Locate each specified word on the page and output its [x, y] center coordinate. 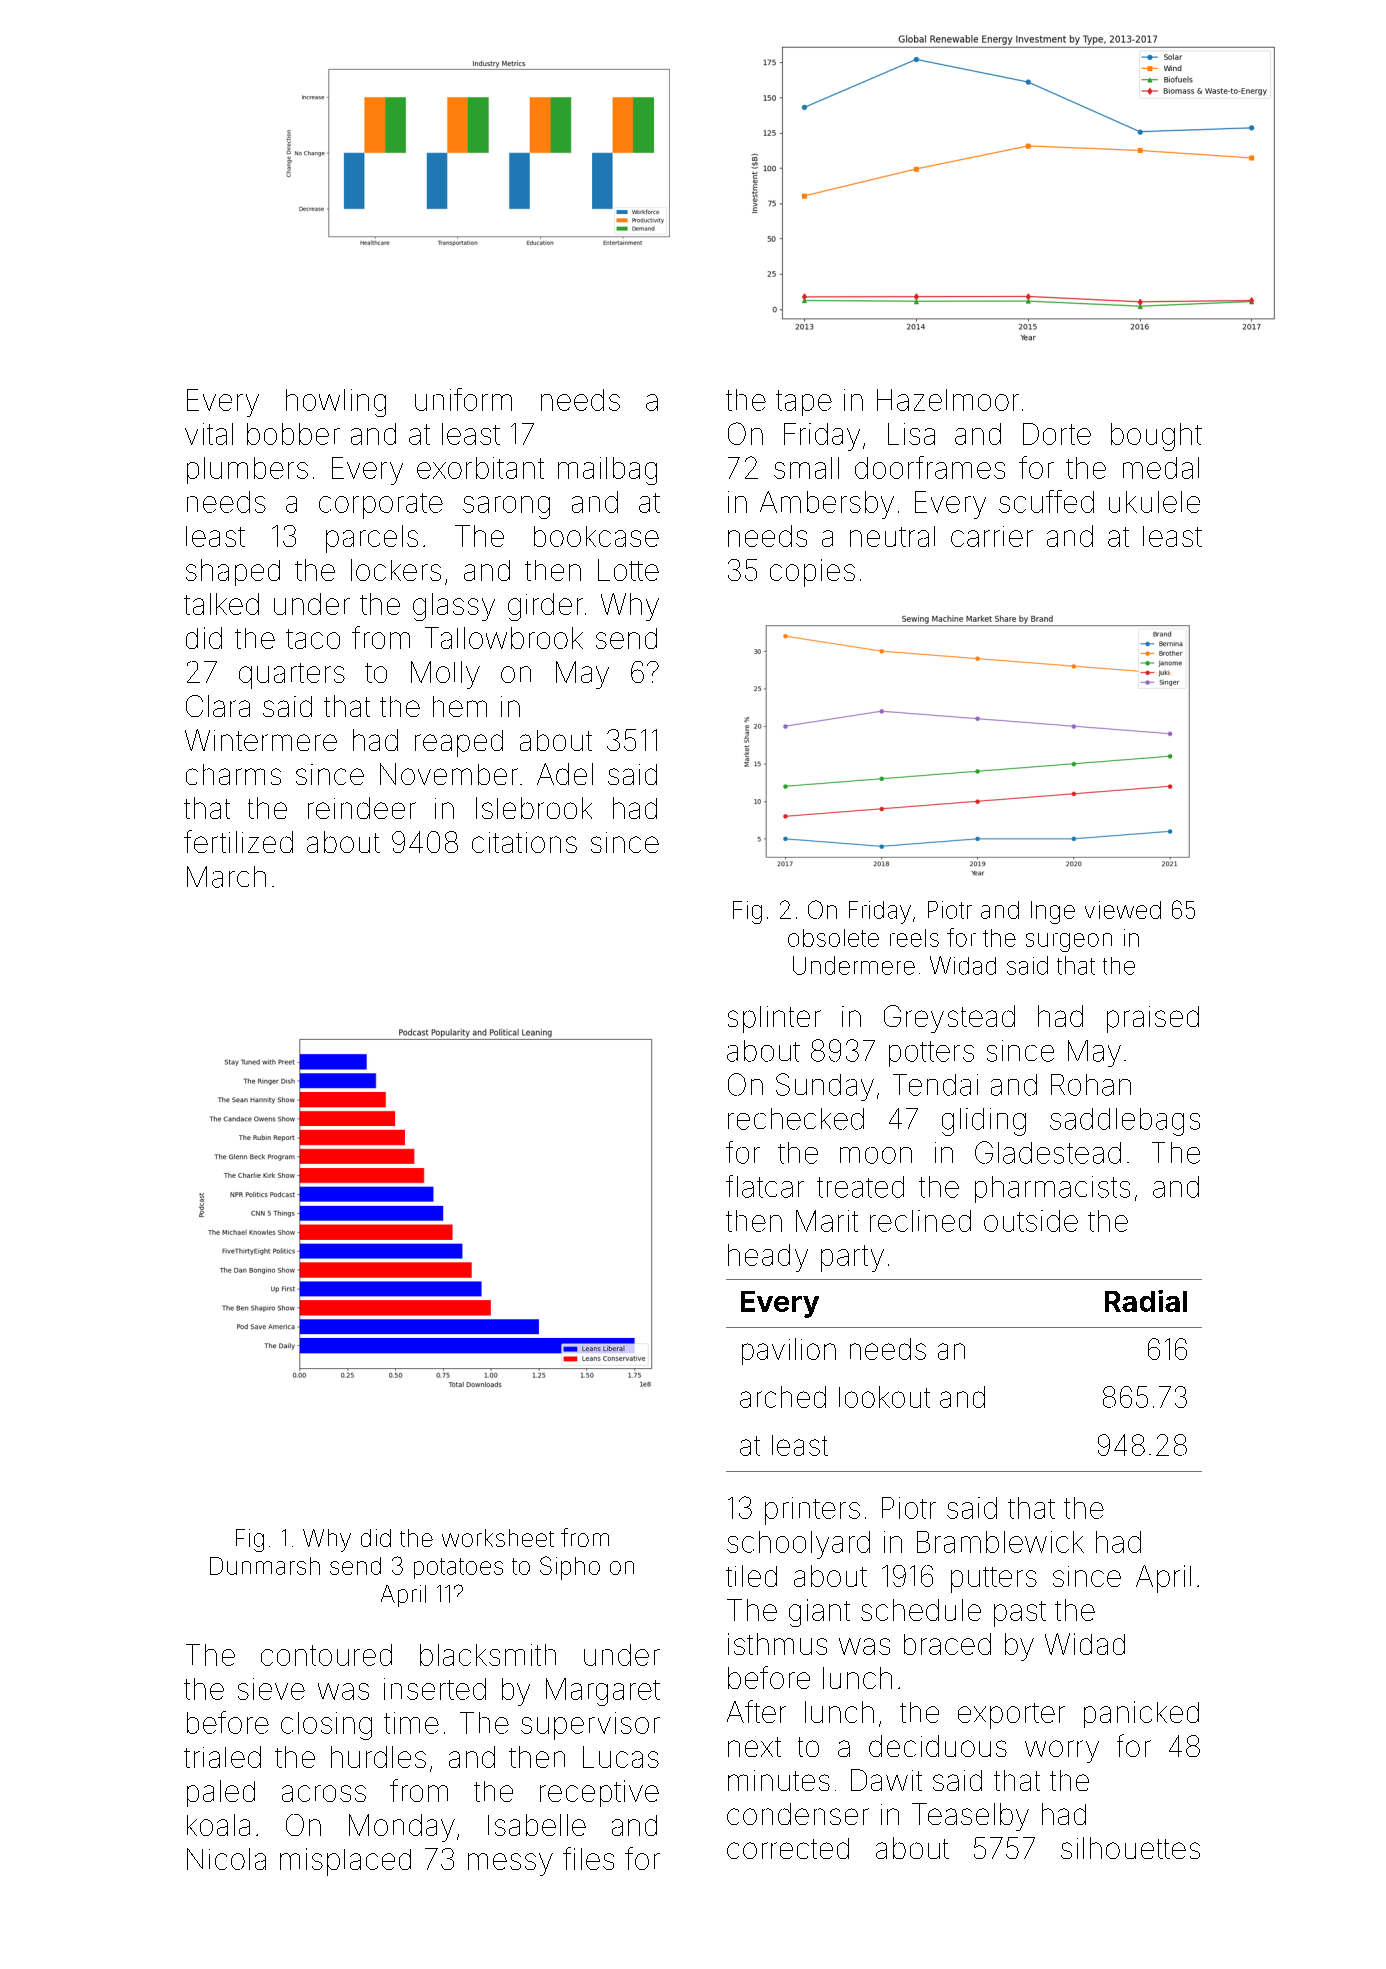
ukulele [1154, 502]
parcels [372, 539]
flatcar [765, 1186]
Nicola [226, 1859]
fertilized [238, 841]
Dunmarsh [265, 1566]
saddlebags [1125, 1122]
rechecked [796, 1119]
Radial [1146, 1301]
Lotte [628, 570]
